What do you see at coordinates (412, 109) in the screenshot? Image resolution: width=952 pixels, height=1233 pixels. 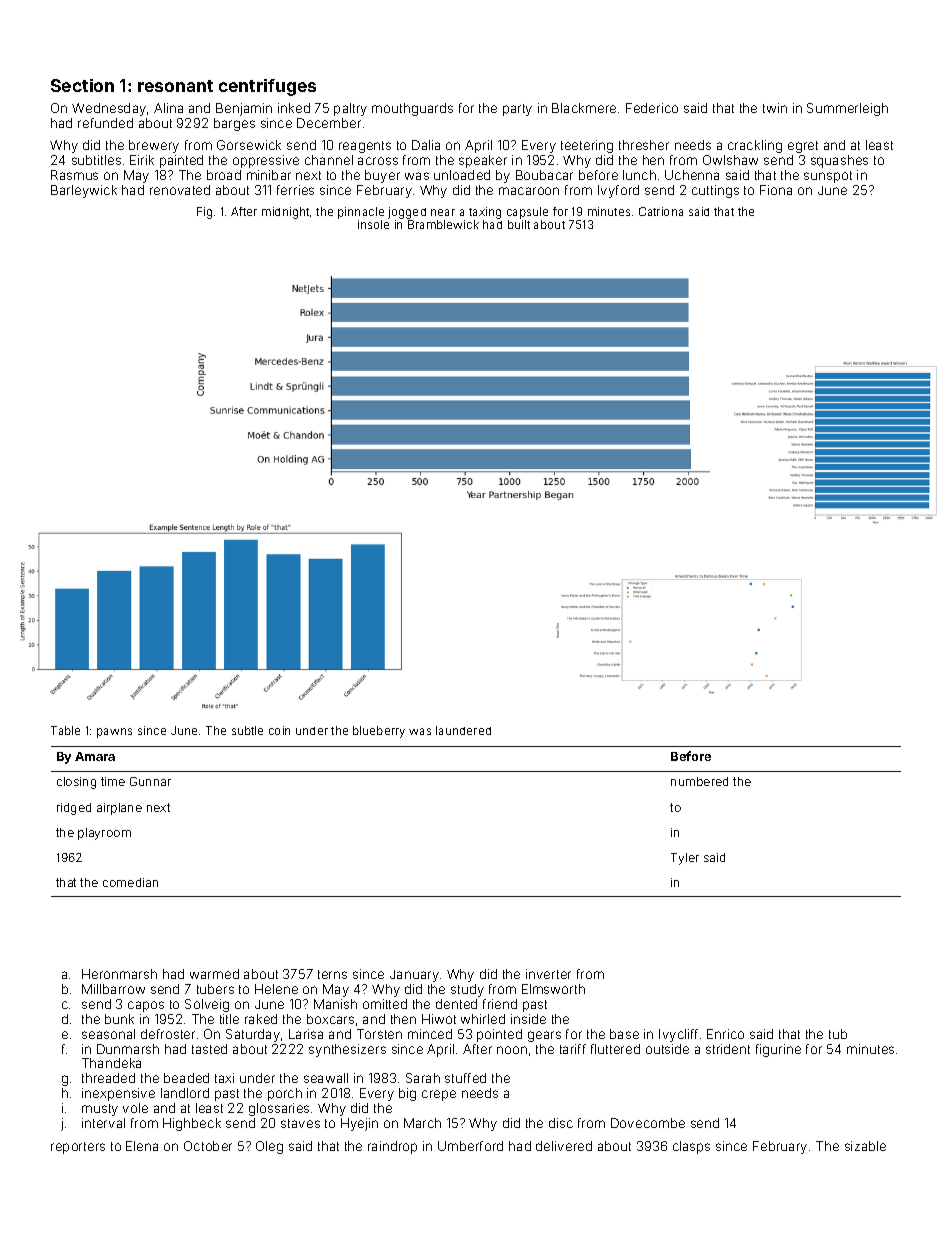 I see `mouthguards` at bounding box center [412, 109].
